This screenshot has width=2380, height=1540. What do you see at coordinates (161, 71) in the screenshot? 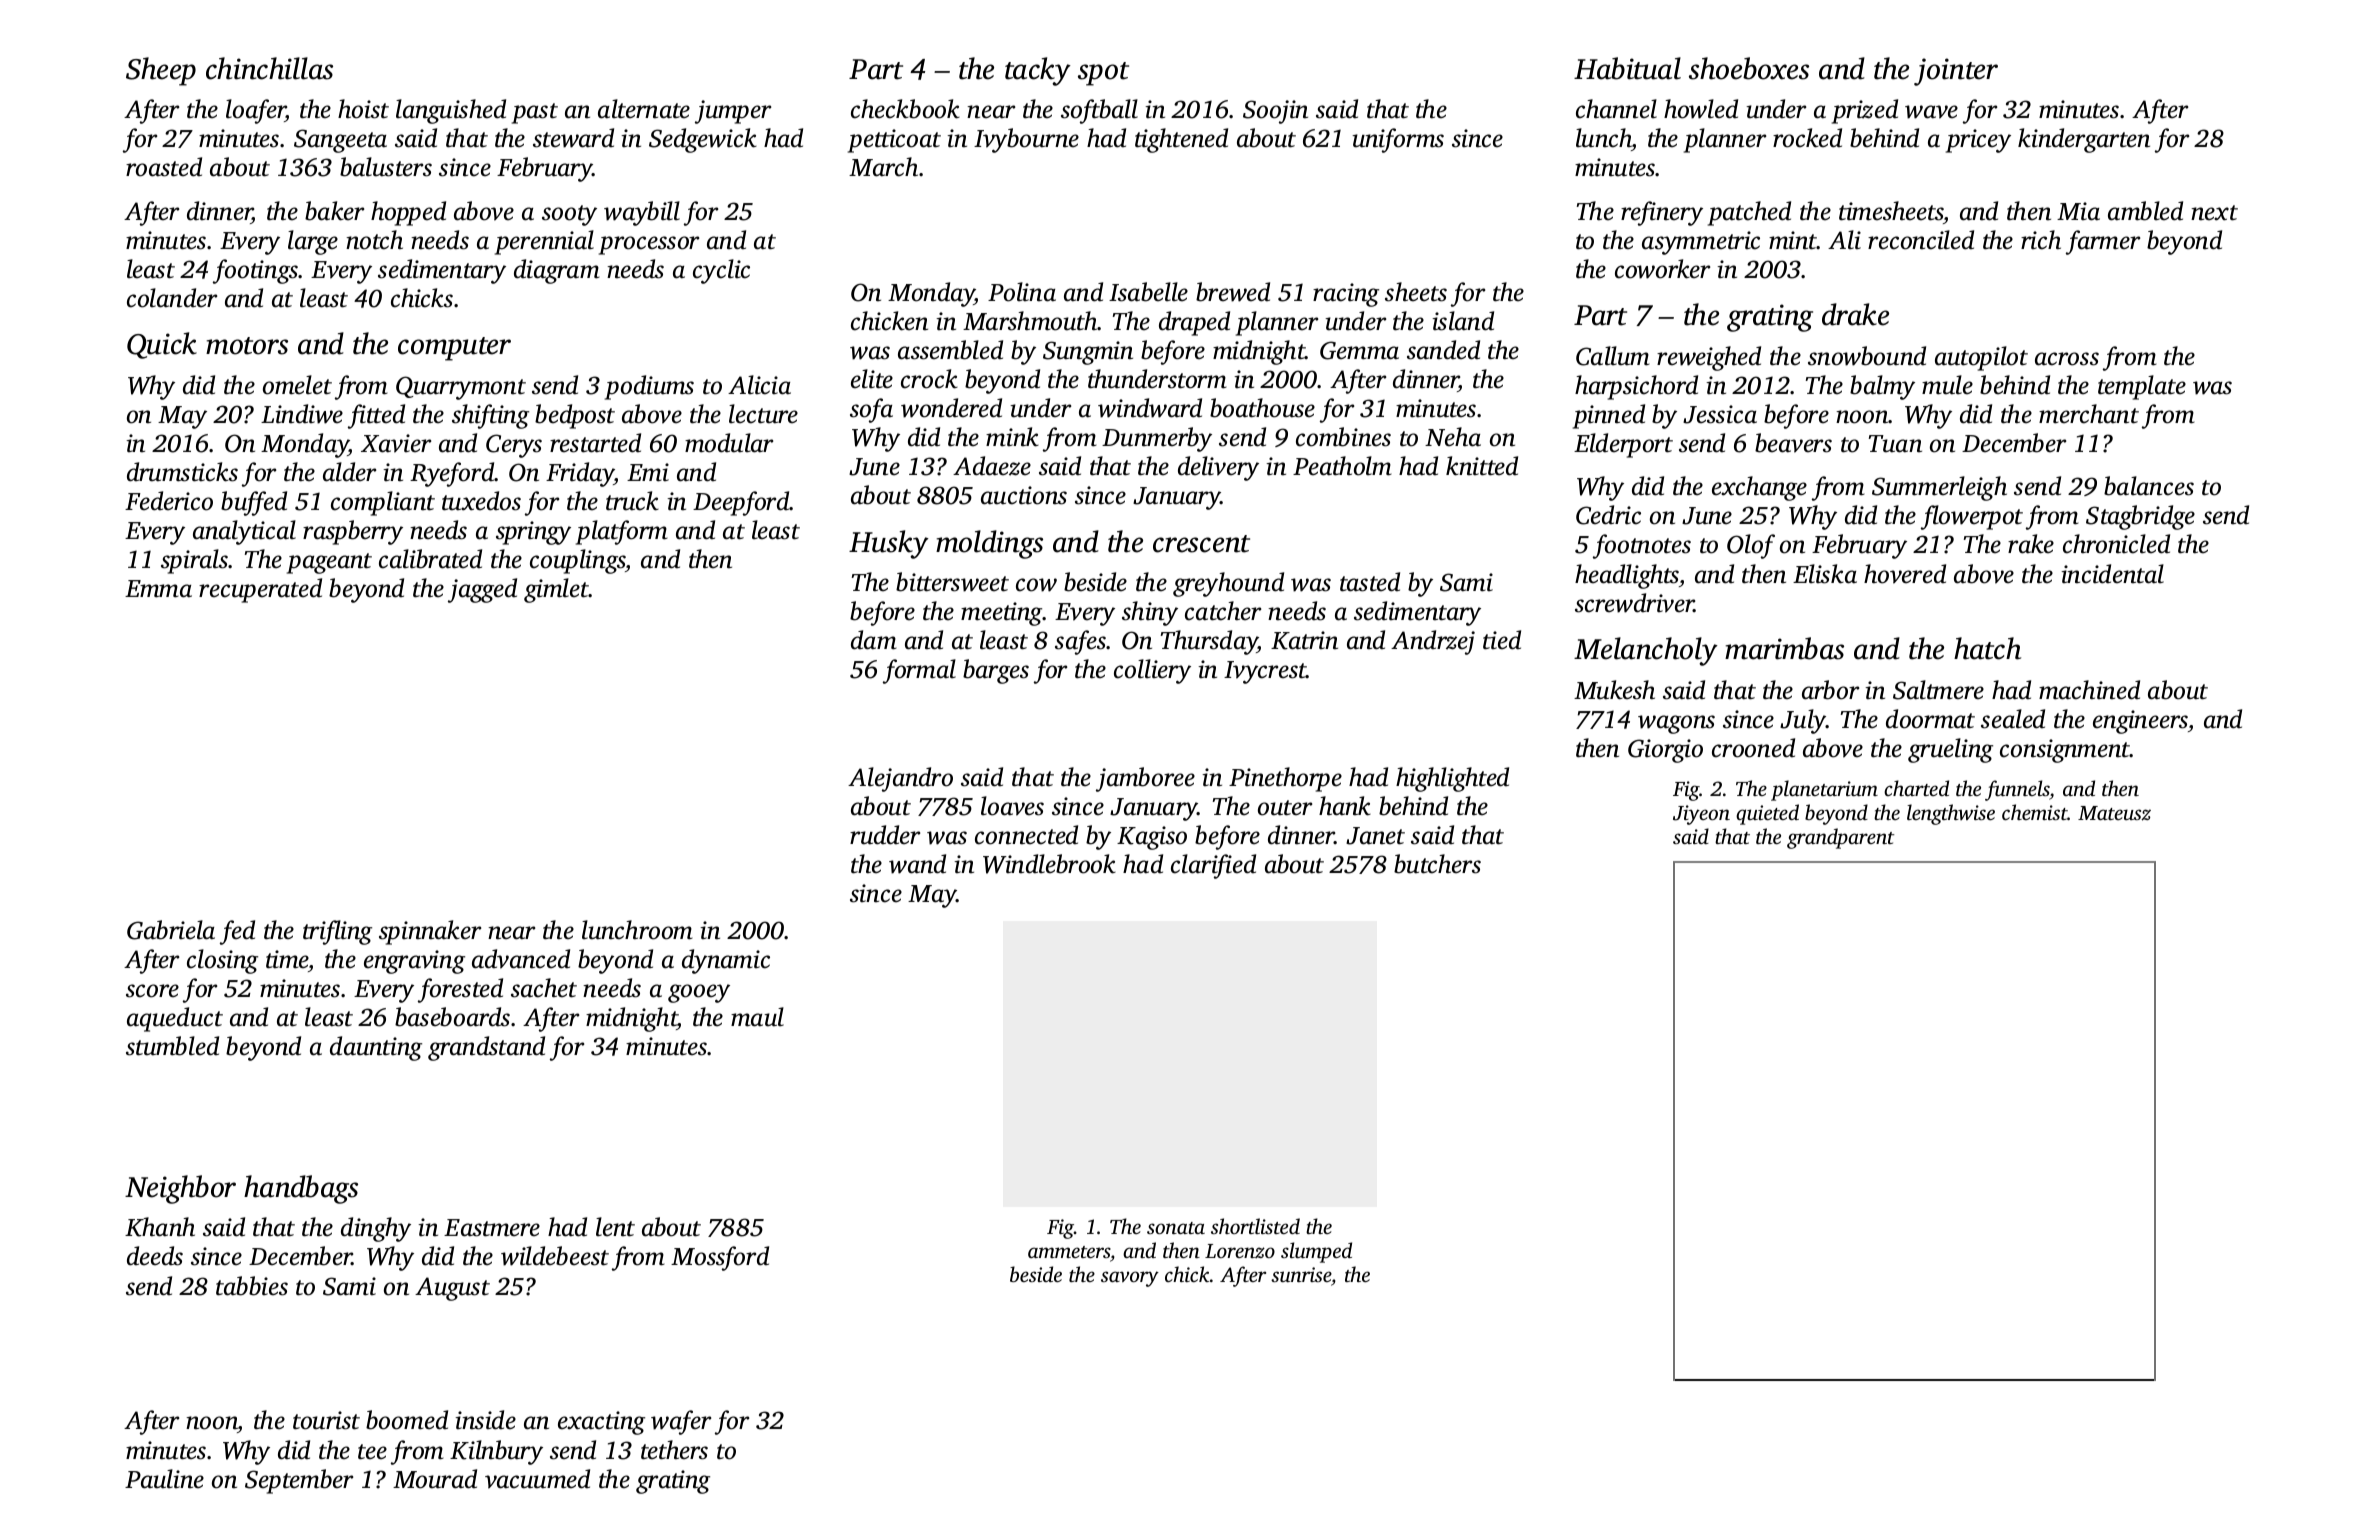
I see `Sheep` at bounding box center [161, 71].
